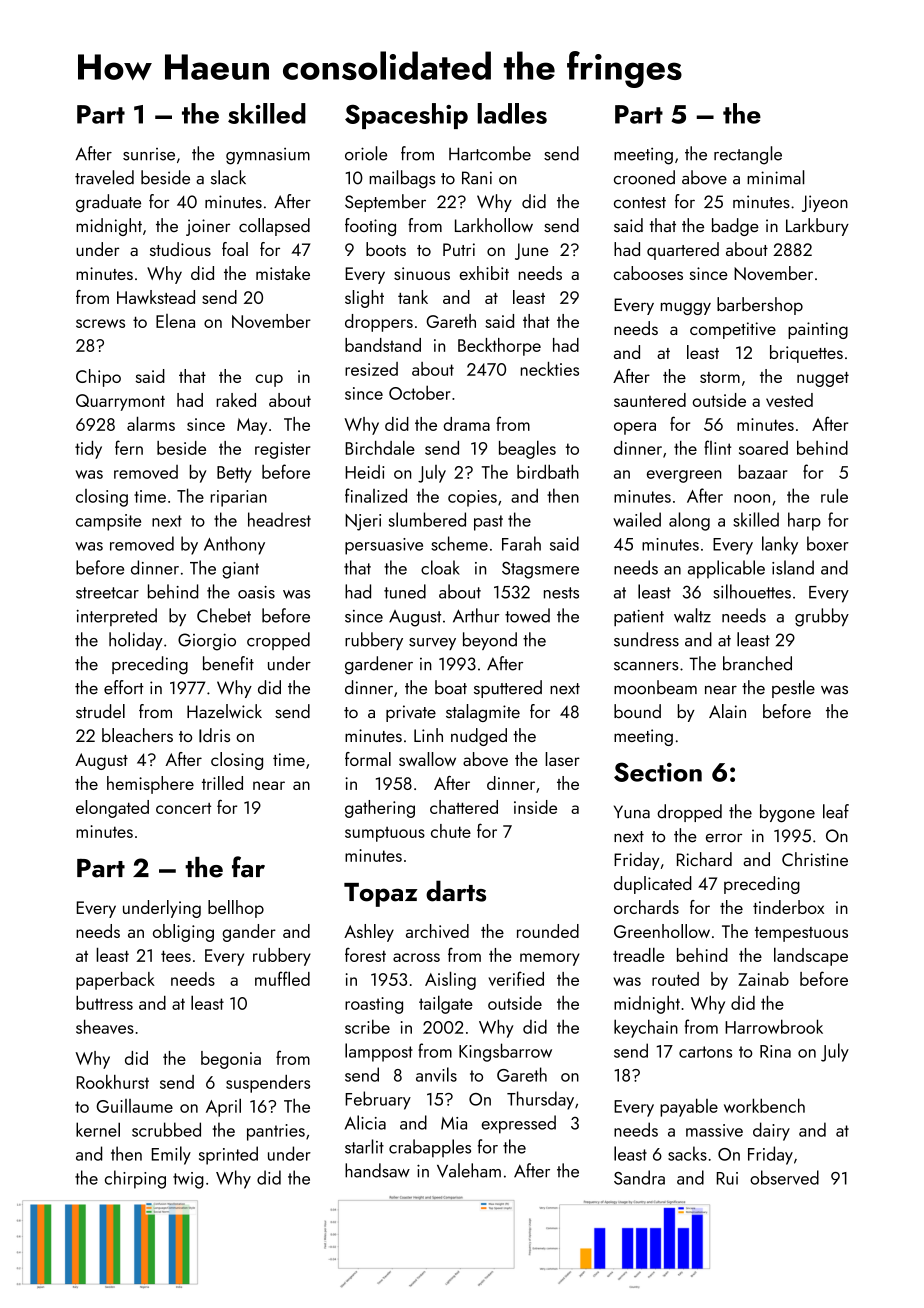 The width and height of the screenshot is (924, 1308). I want to click on minimal, so click(776, 177).
